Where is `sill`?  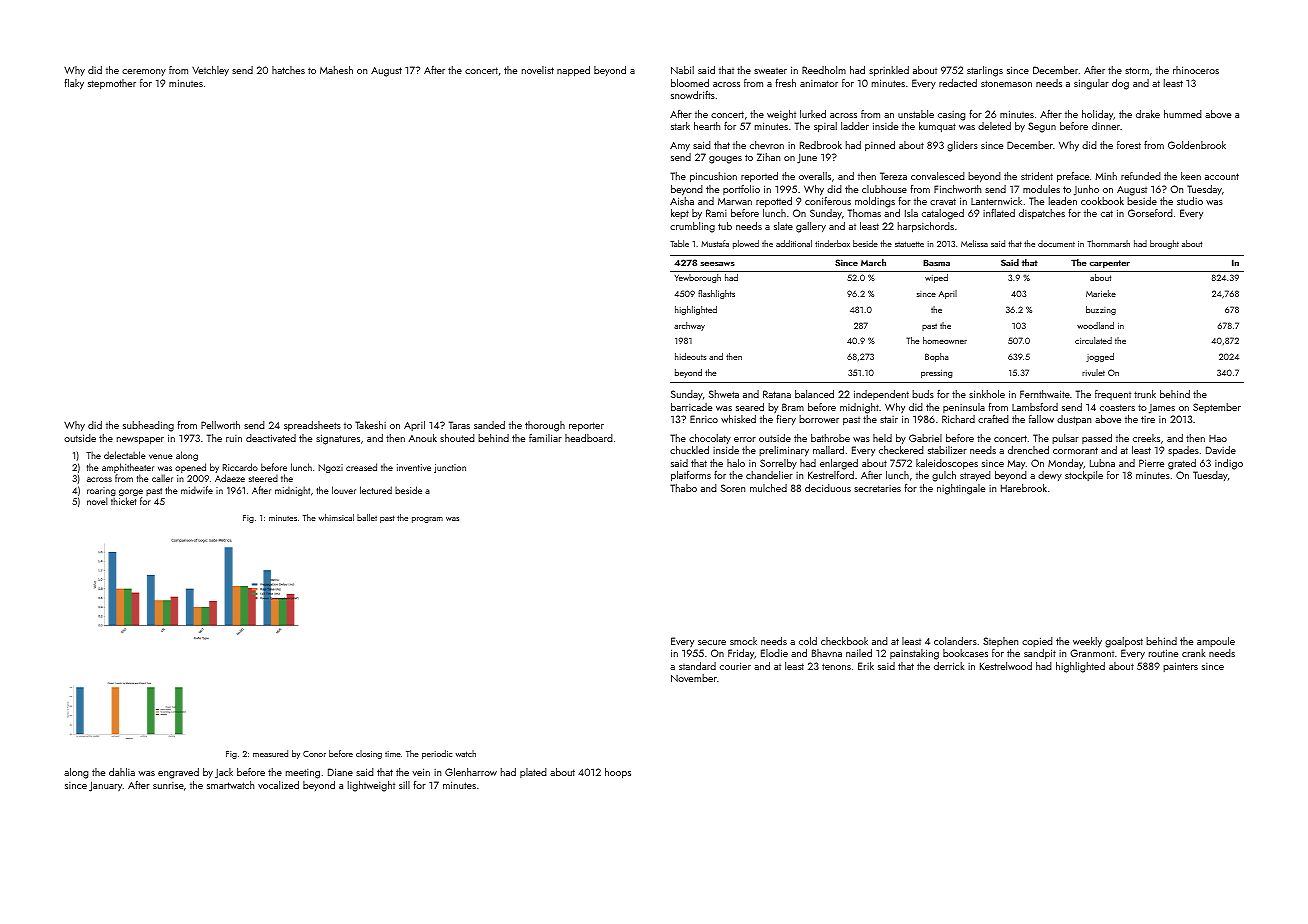
sill is located at coordinates (404, 785).
